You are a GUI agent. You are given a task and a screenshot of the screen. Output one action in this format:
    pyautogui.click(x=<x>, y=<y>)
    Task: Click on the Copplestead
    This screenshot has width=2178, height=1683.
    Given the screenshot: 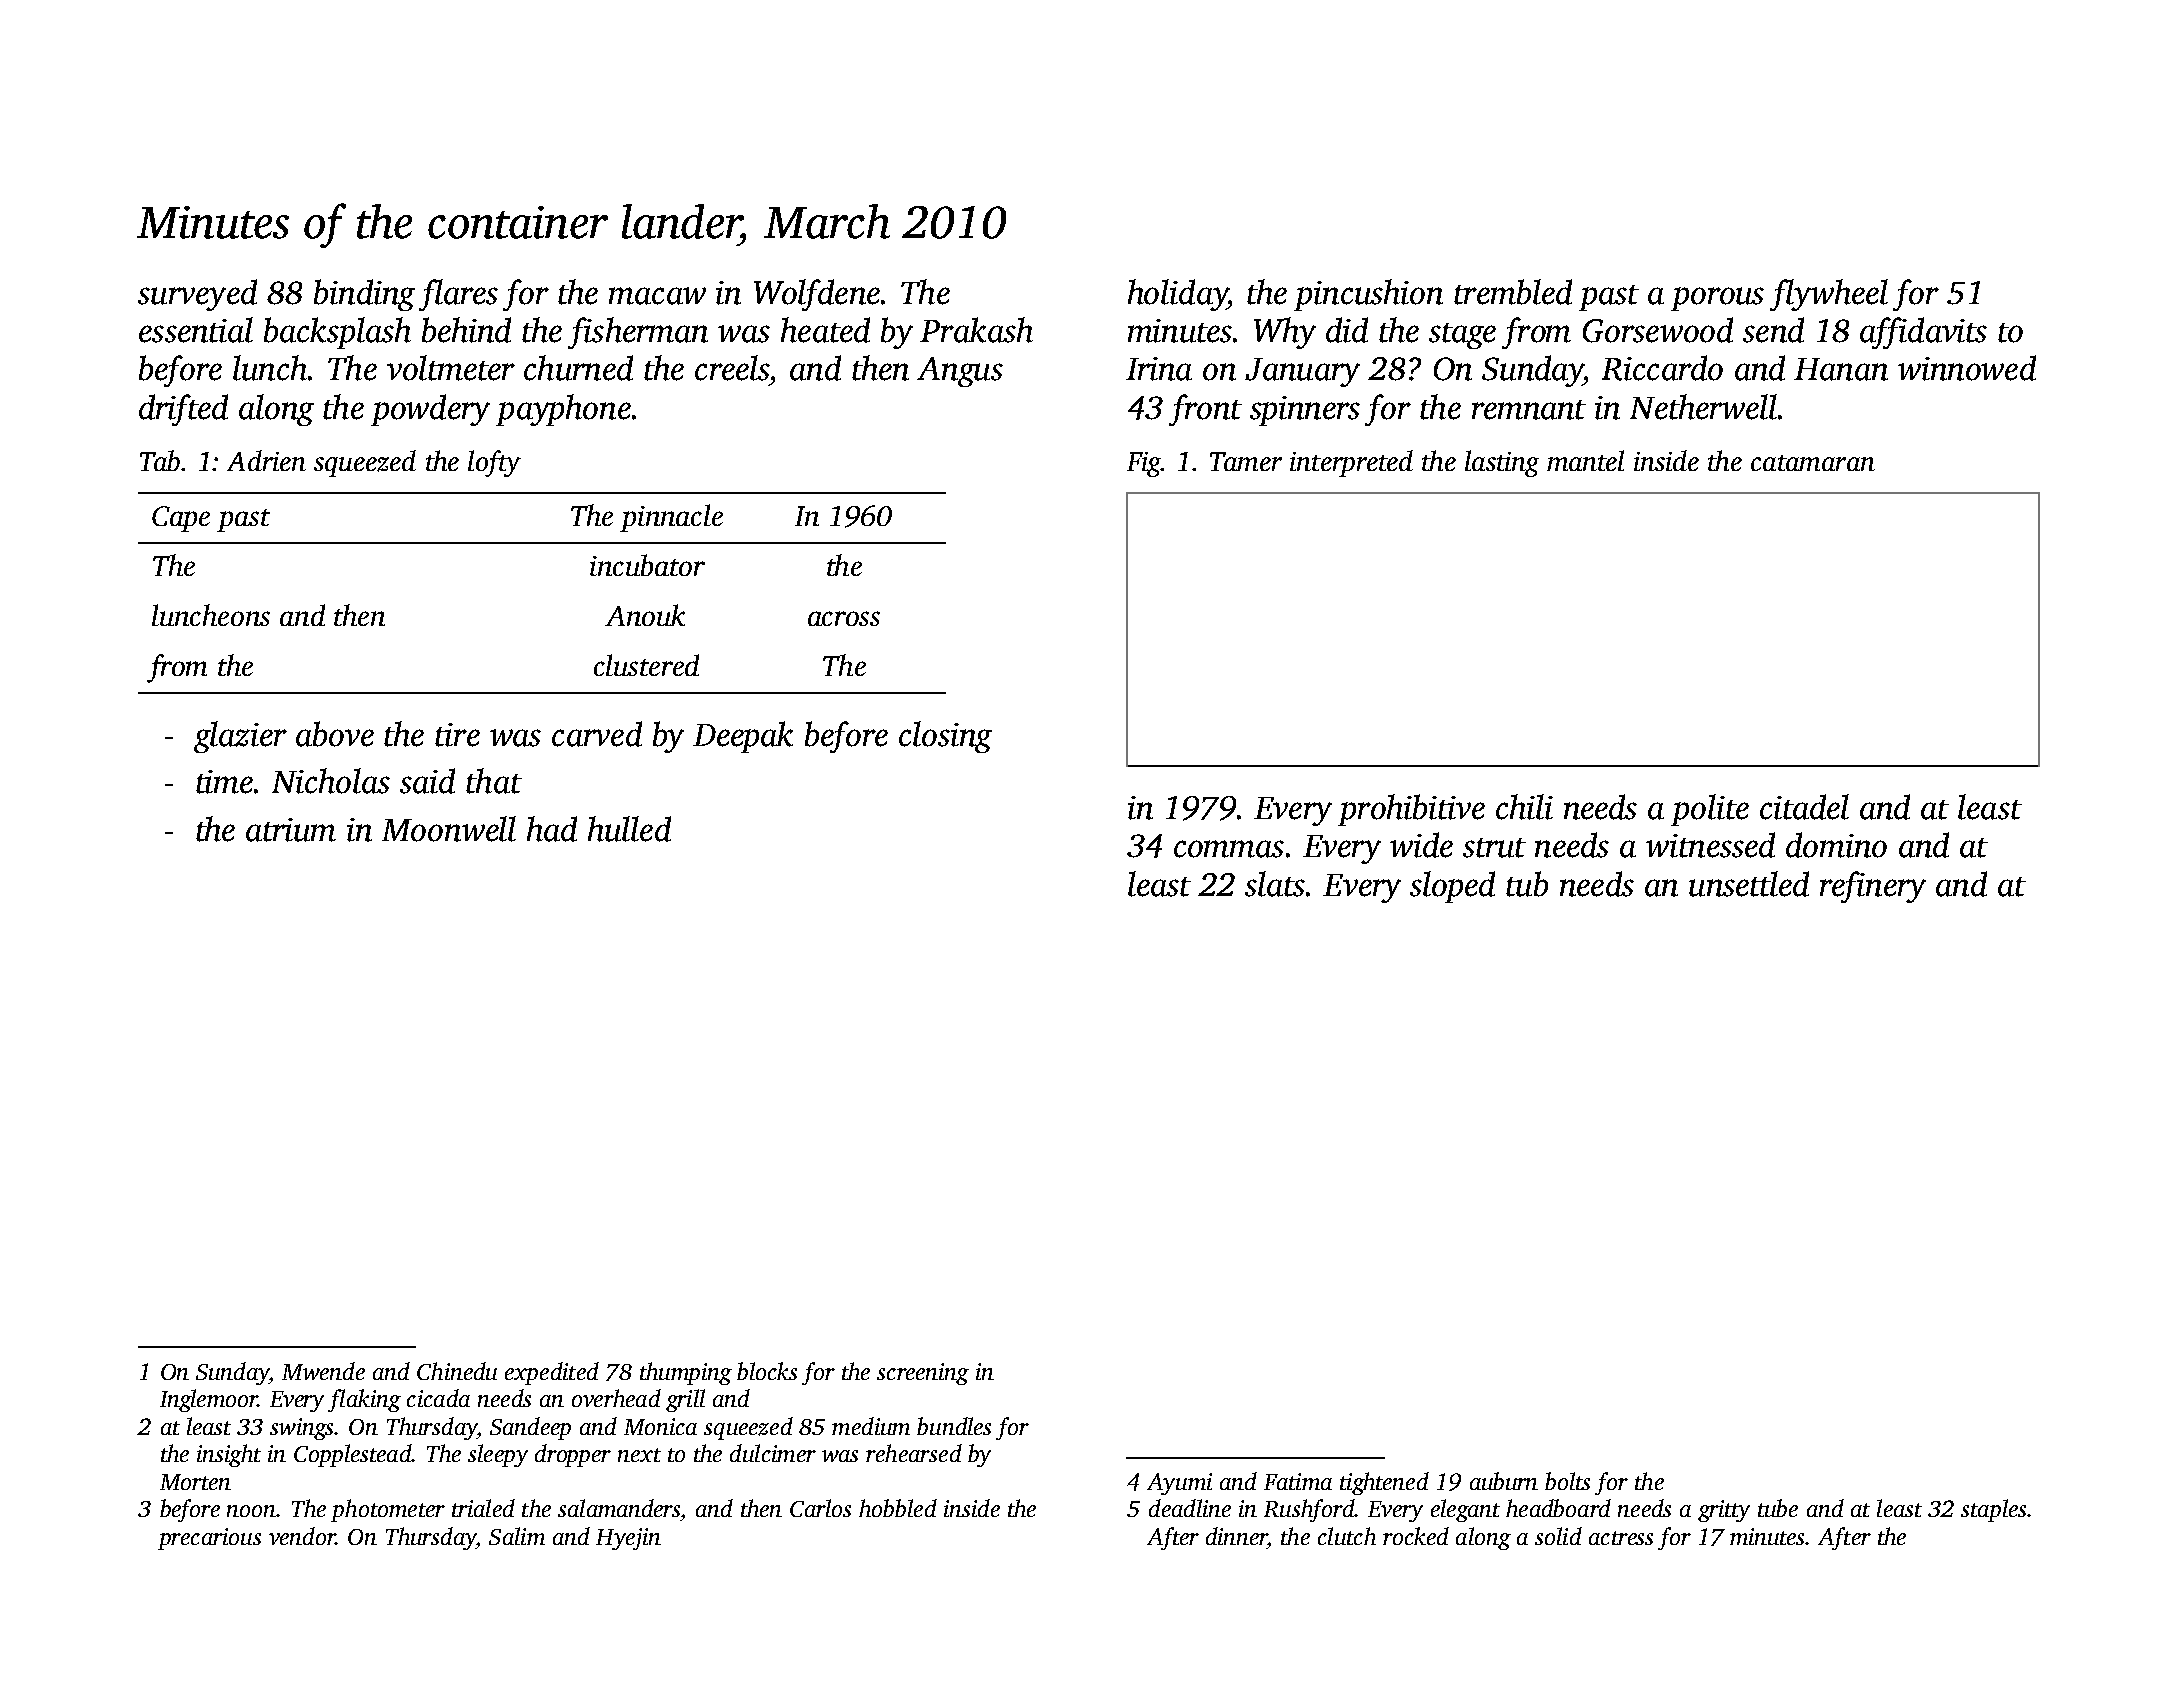 What is the action you would take?
    pyautogui.click(x=352, y=1455)
